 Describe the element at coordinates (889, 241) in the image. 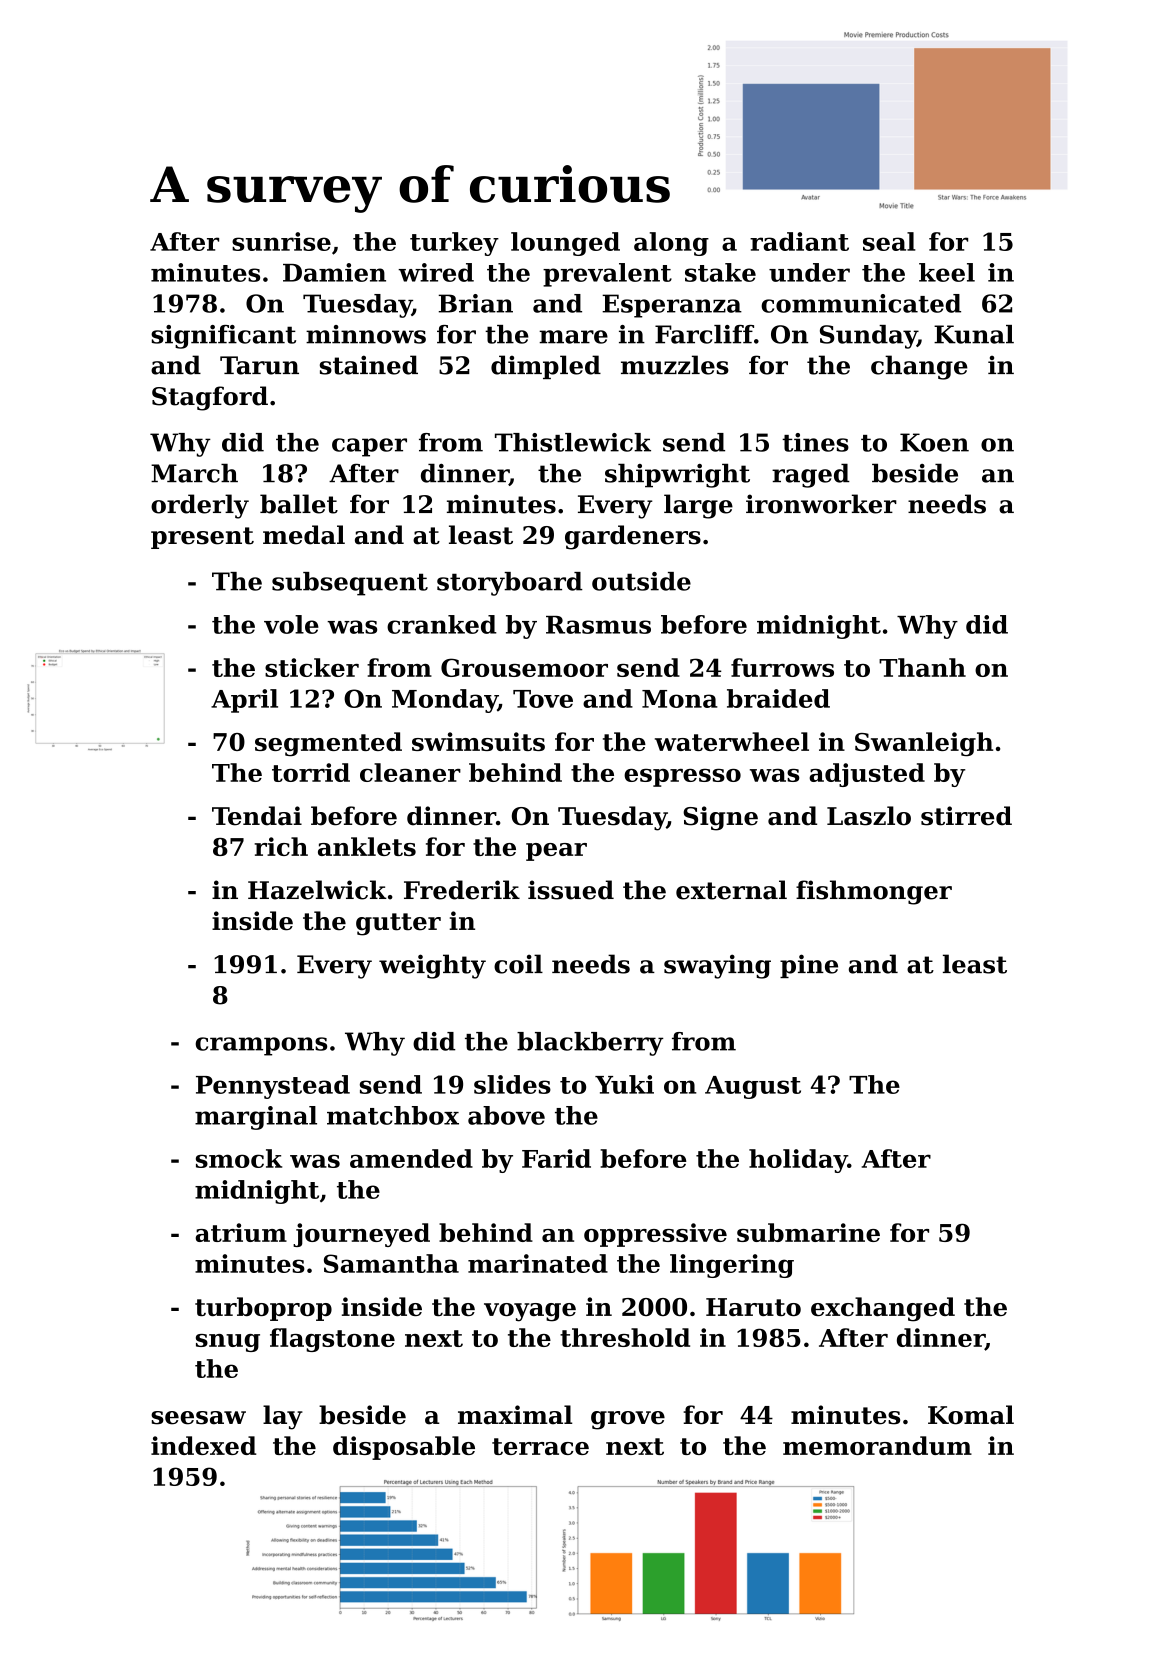

I see `seal` at that location.
